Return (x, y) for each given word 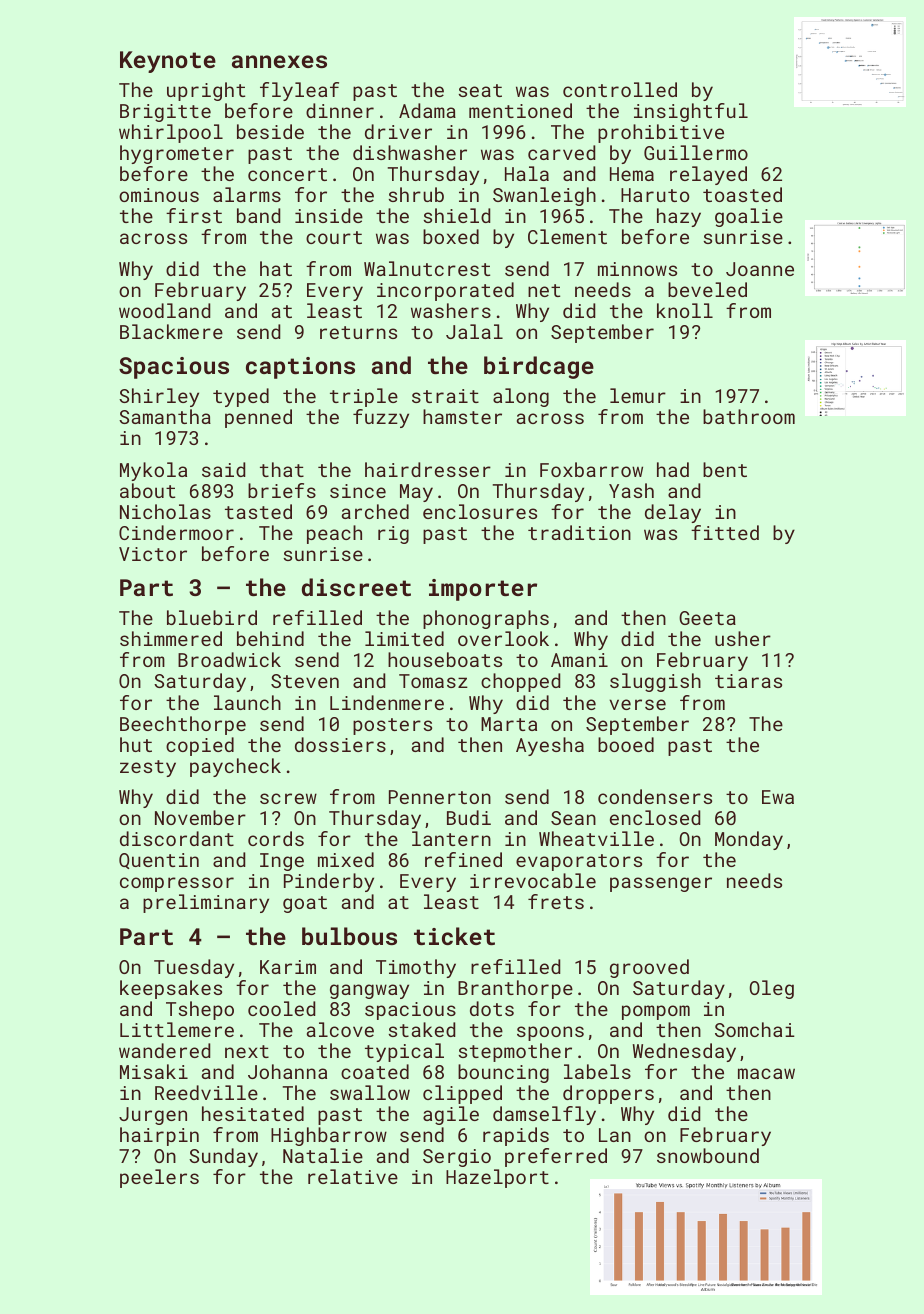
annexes (279, 61)
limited (404, 638)
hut (136, 744)
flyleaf (299, 91)
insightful (691, 112)
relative (353, 1176)
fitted (725, 532)
